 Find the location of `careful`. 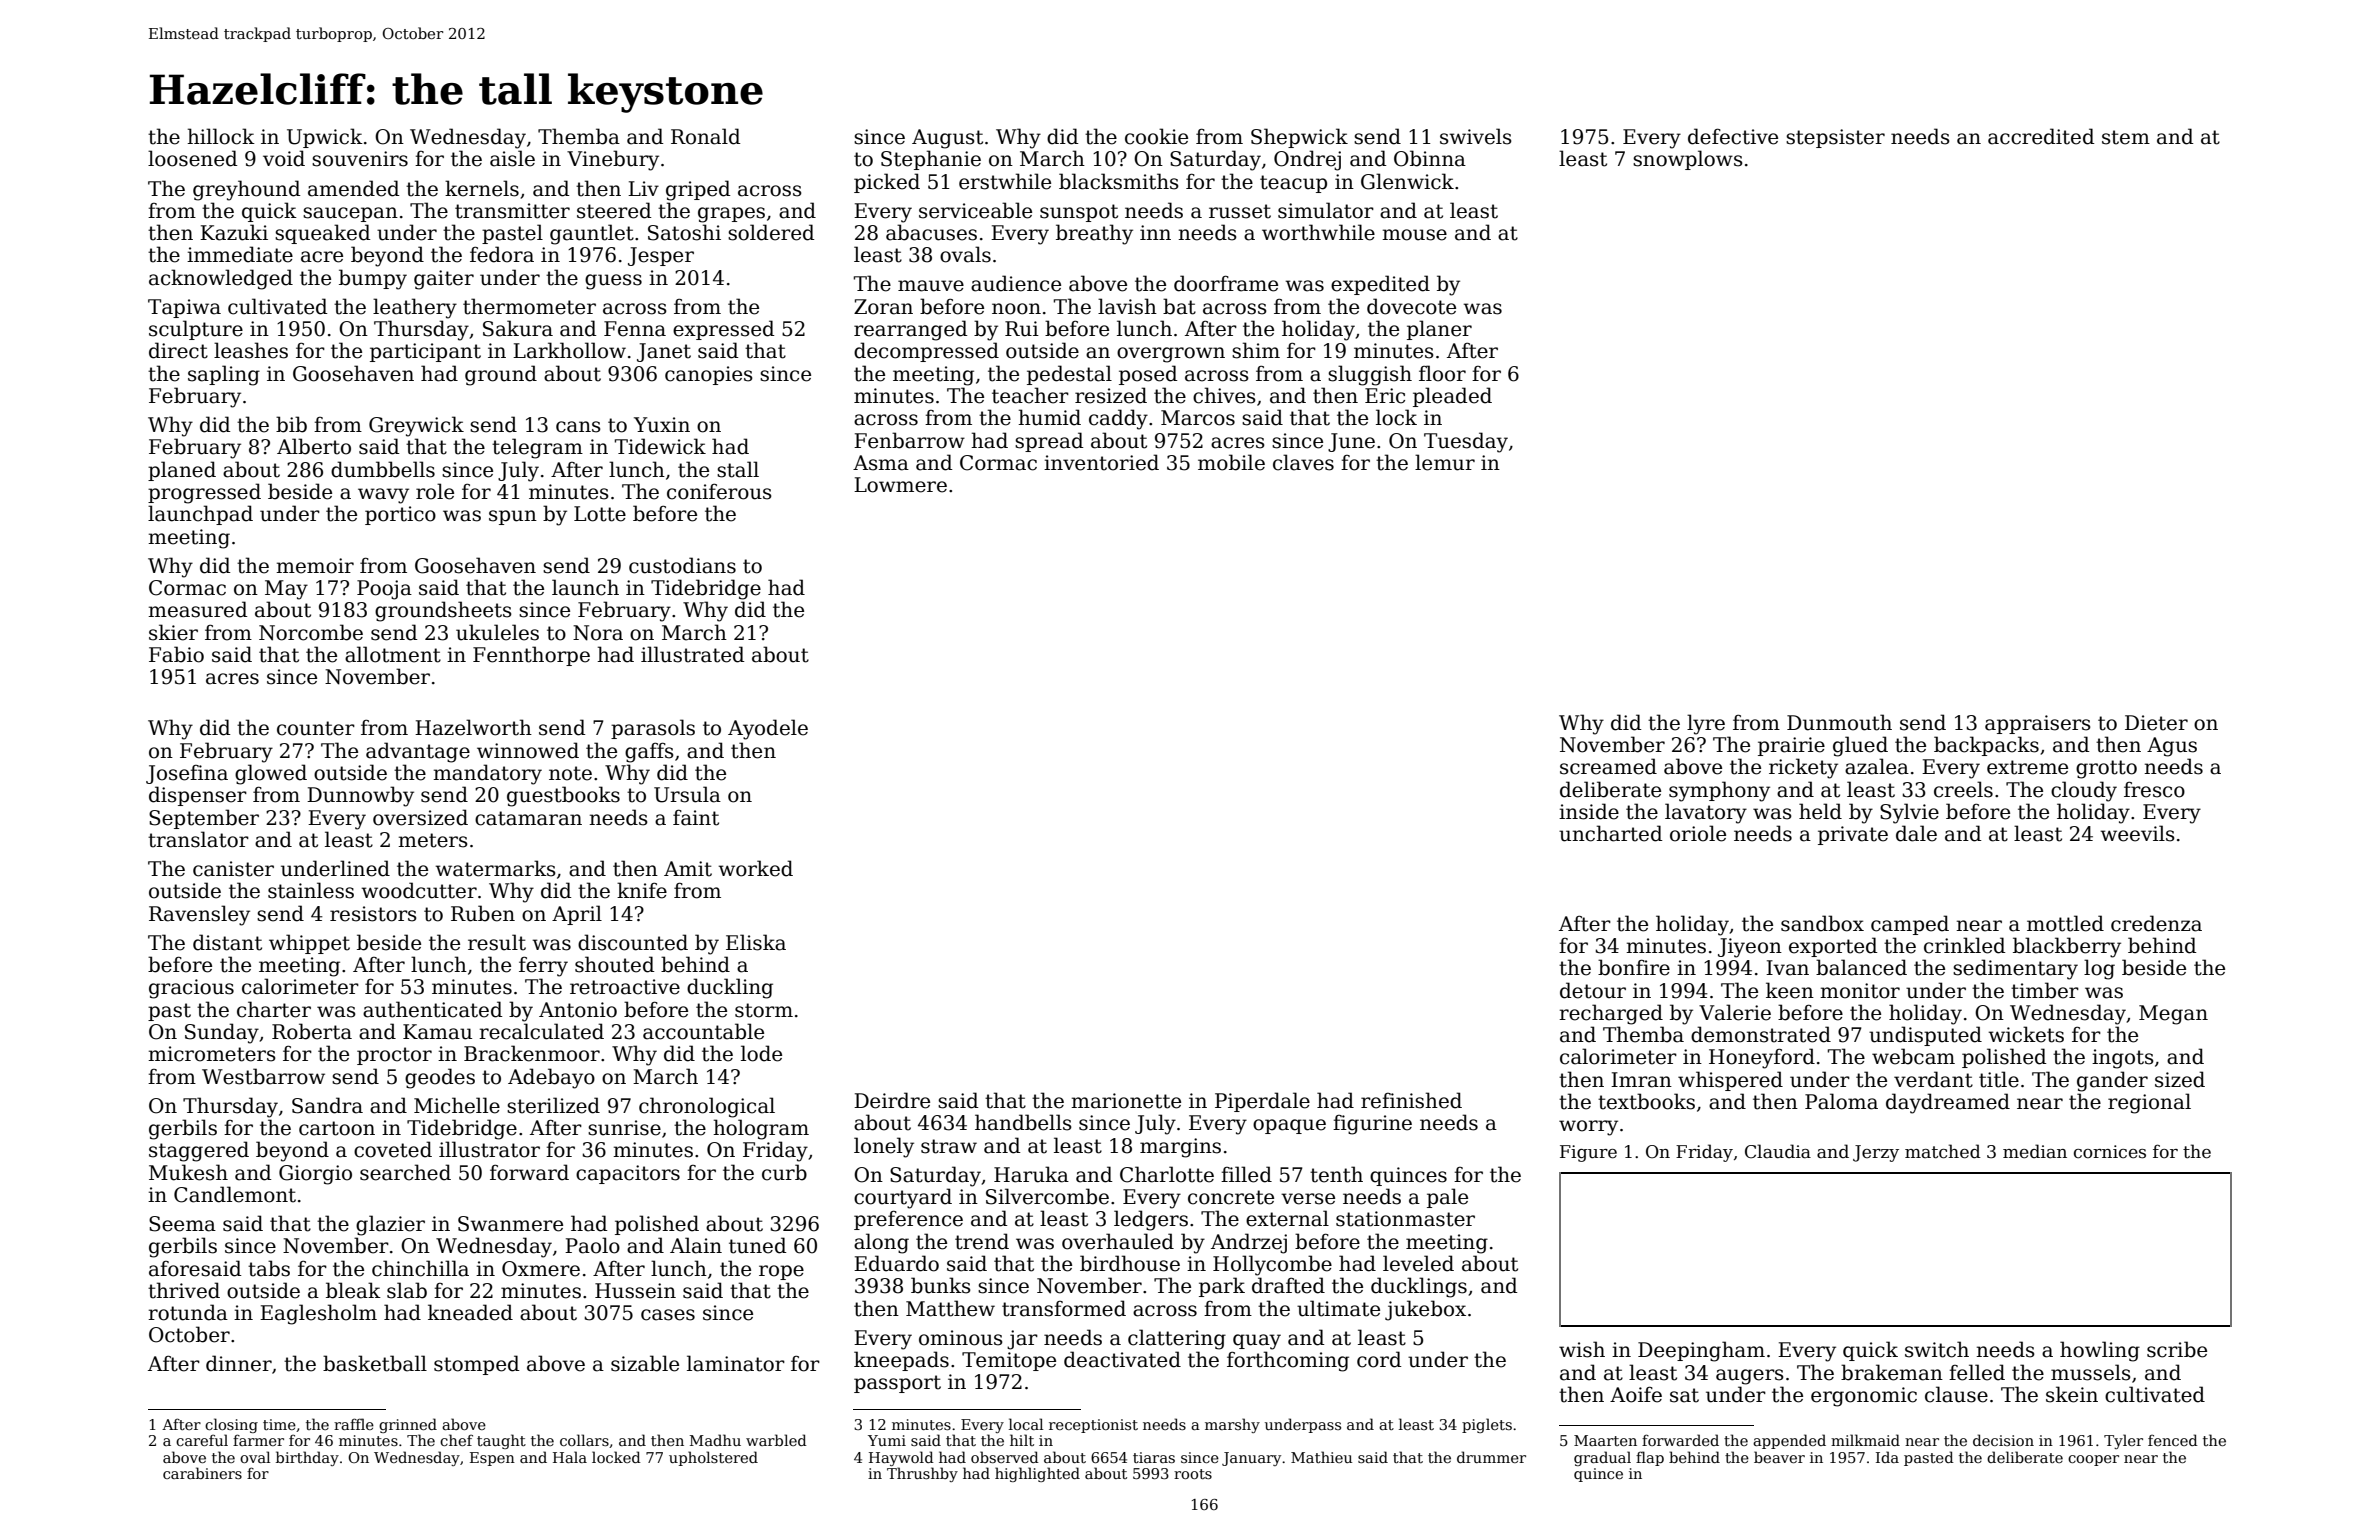

careful is located at coordinates (202, 1440).
